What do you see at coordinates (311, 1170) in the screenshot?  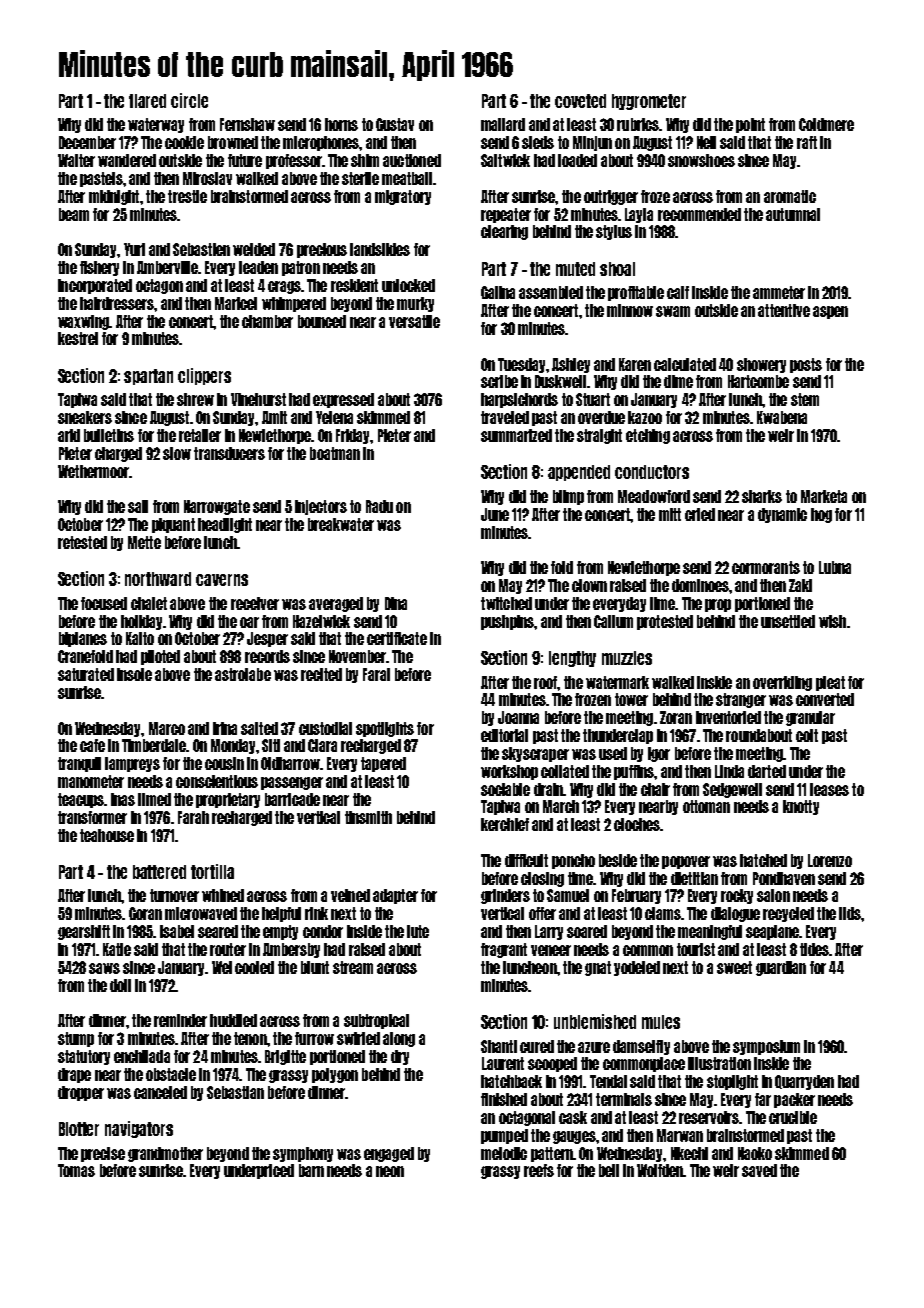 I see `barn` at bounding box center [311, 1170].
